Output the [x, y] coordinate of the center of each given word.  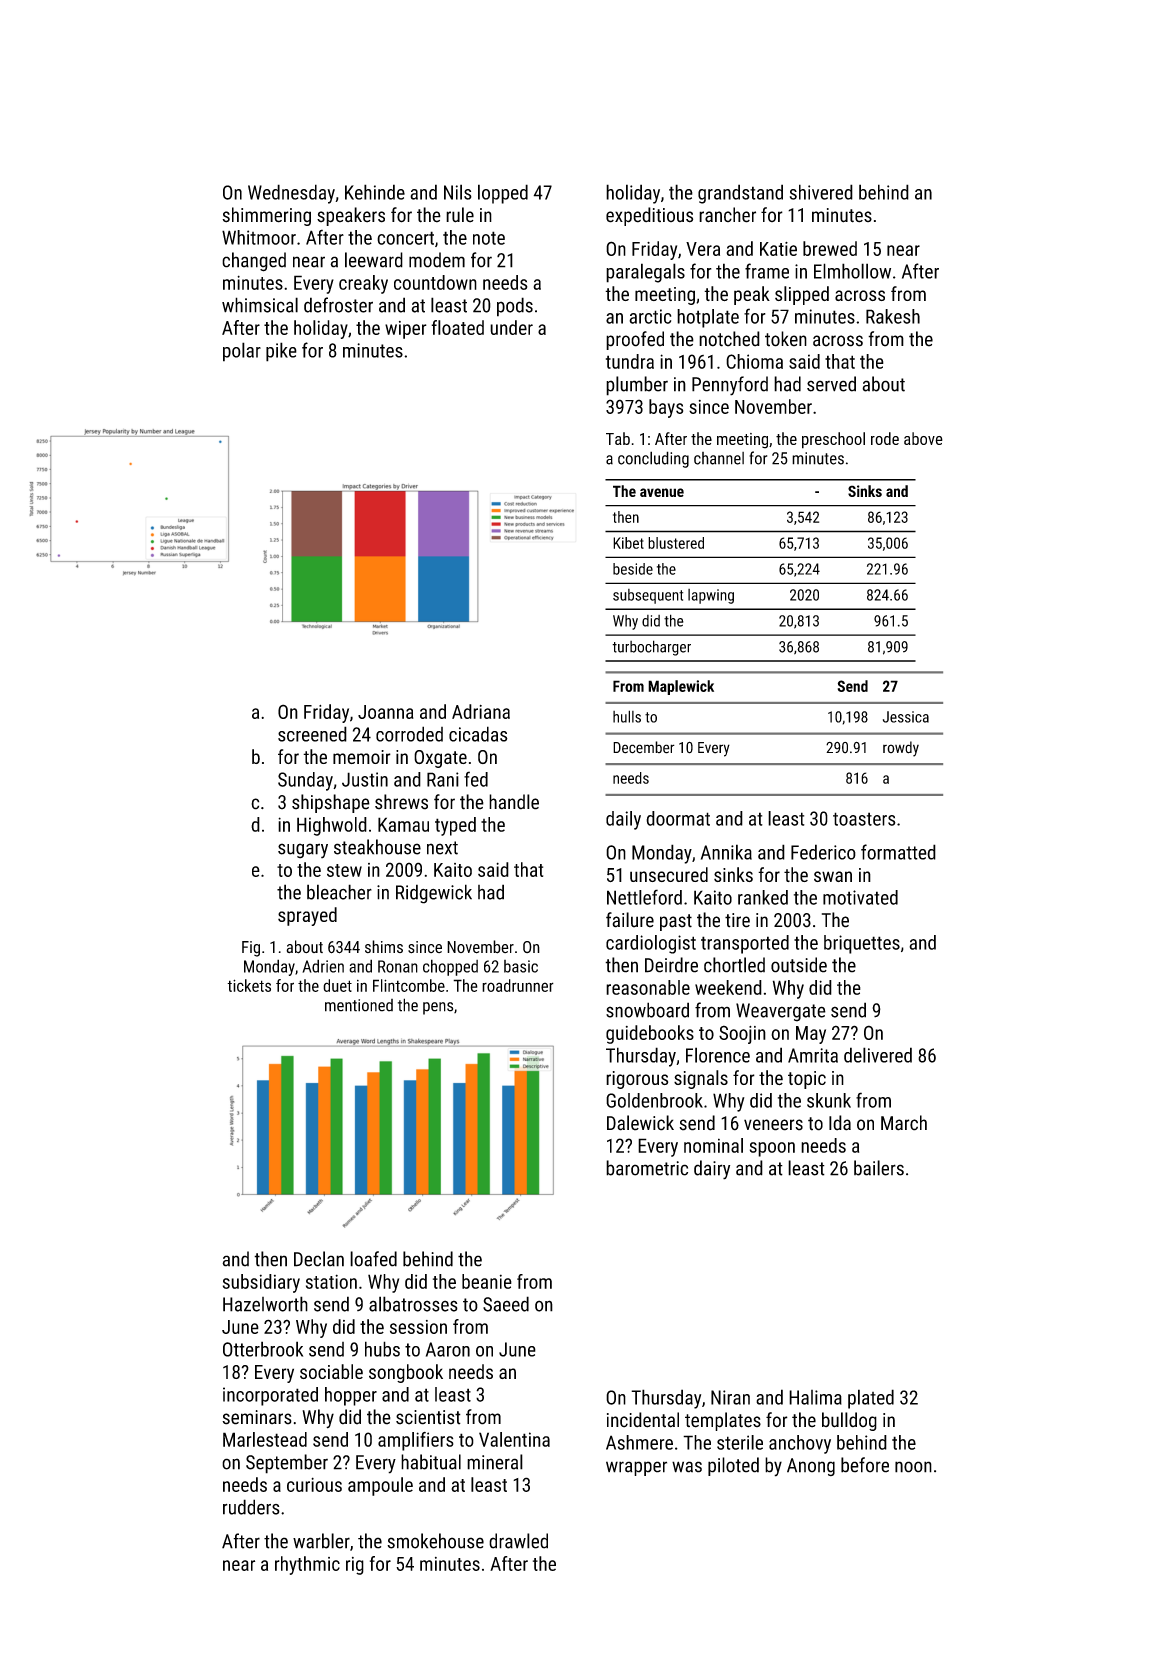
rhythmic [307, 1565]
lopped [503, 194]
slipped [802, 295]
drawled [518, 1541]
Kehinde [375, 192]
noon [913, 1467]
